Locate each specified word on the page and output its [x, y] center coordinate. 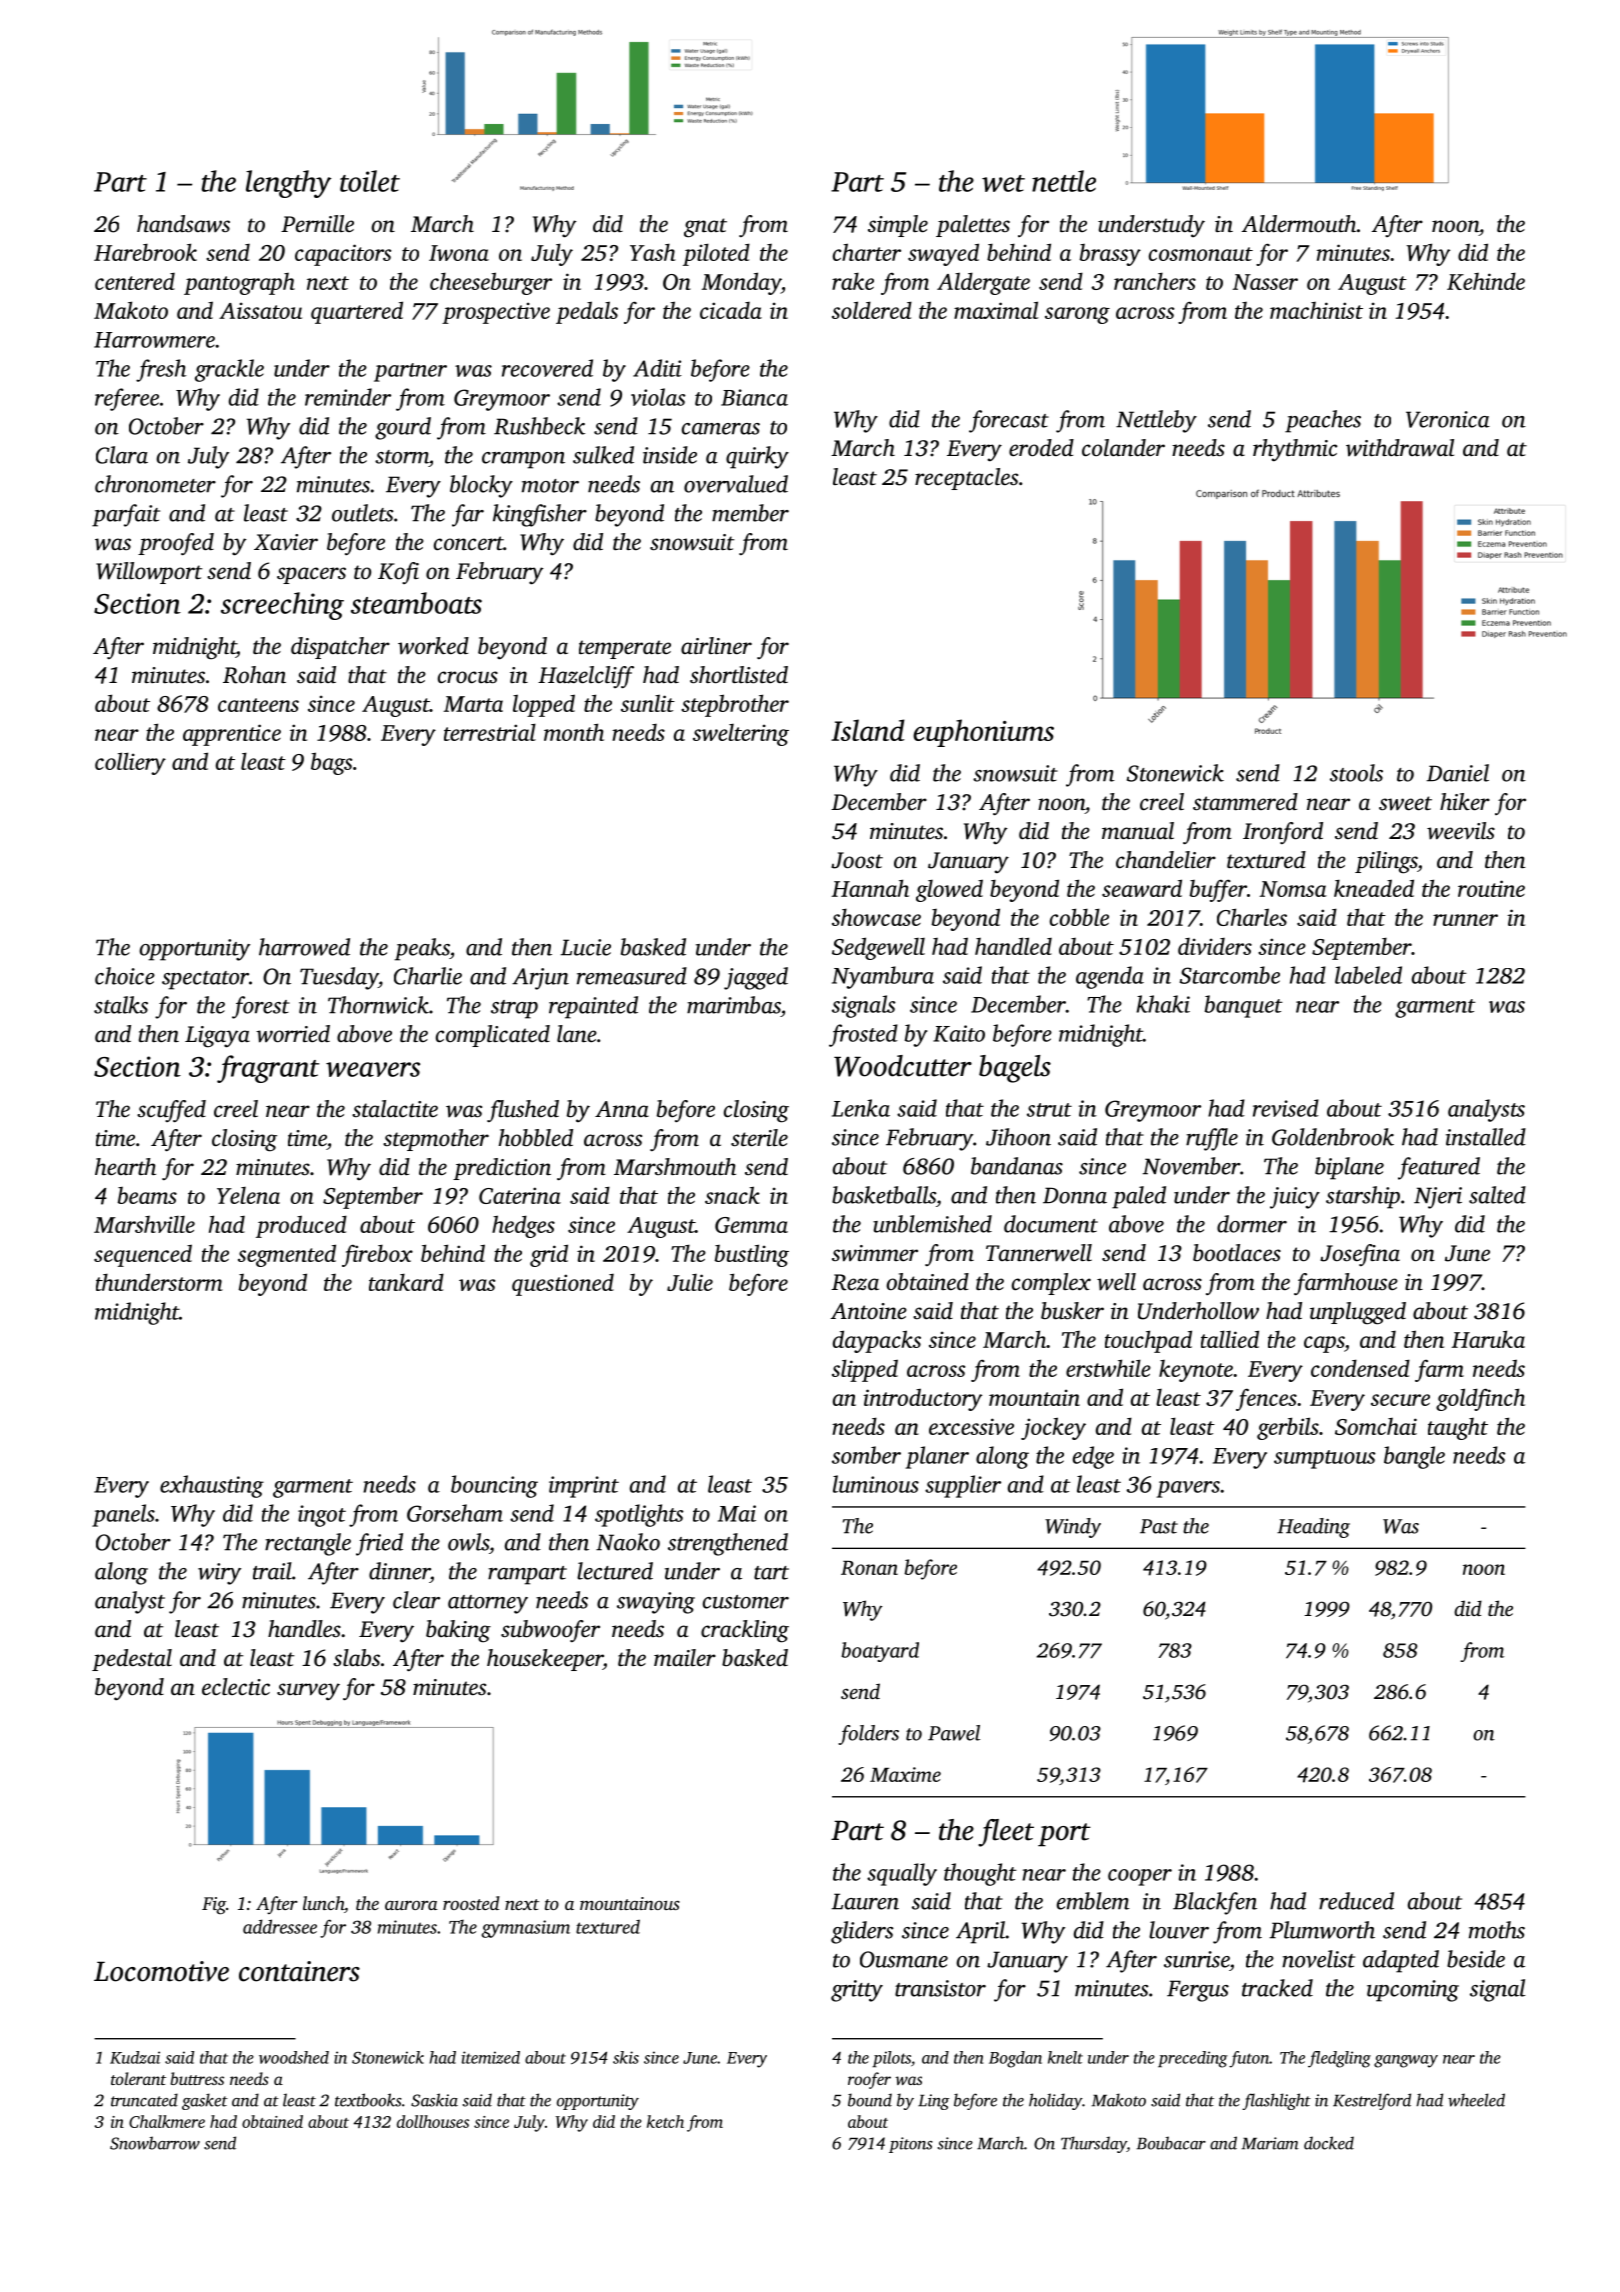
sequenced [143, 1255]
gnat [705, 228]
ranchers [1155, 281]
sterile [759, 1138]
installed [1486, 1137]
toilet [370, 181]
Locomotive [161, 1971]
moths [1497, 1930]
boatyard [880, 1652]
